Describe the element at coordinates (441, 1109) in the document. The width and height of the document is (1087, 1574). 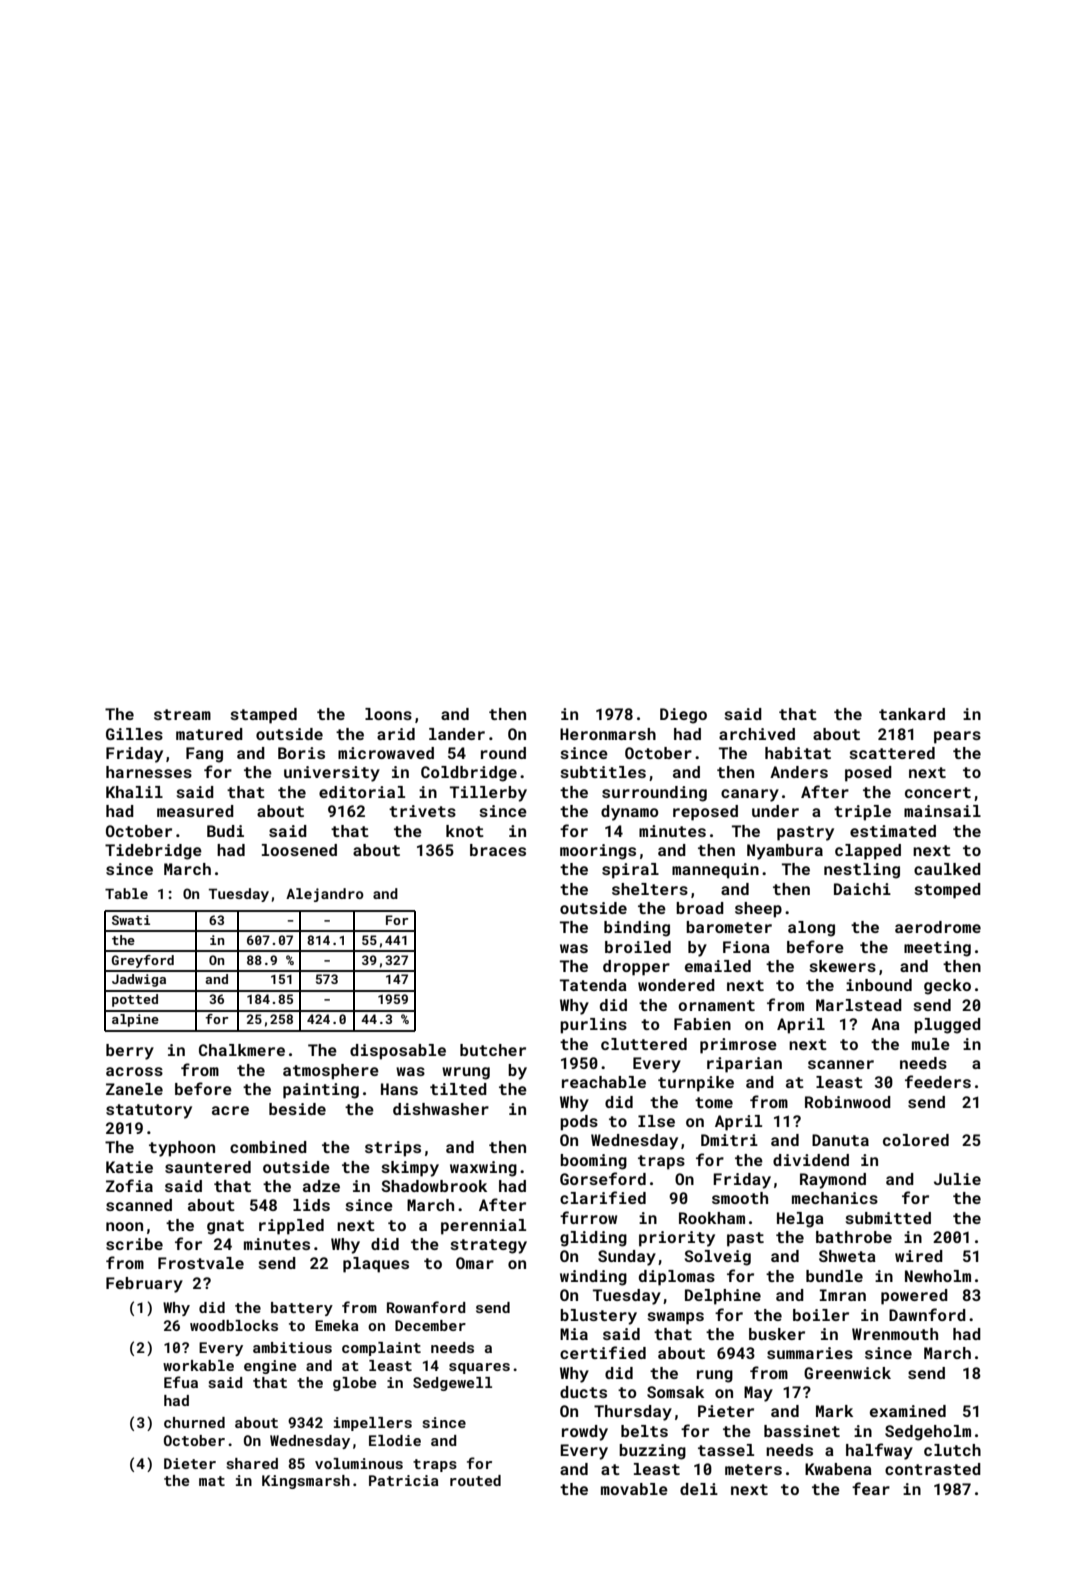
I see `dishwasher` at that location.
